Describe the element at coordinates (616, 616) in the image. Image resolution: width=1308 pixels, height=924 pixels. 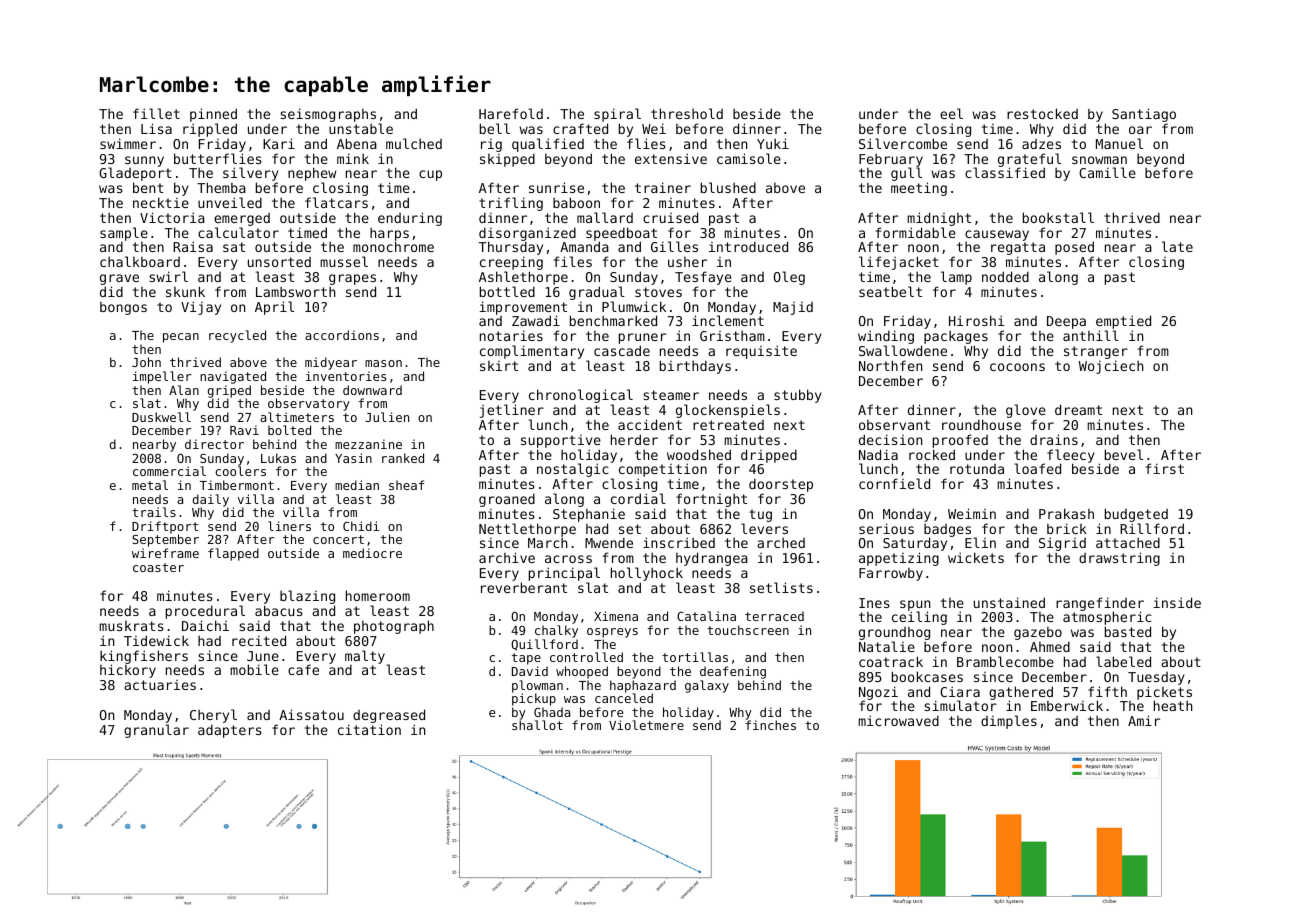
I see `Ximena` at that location.
